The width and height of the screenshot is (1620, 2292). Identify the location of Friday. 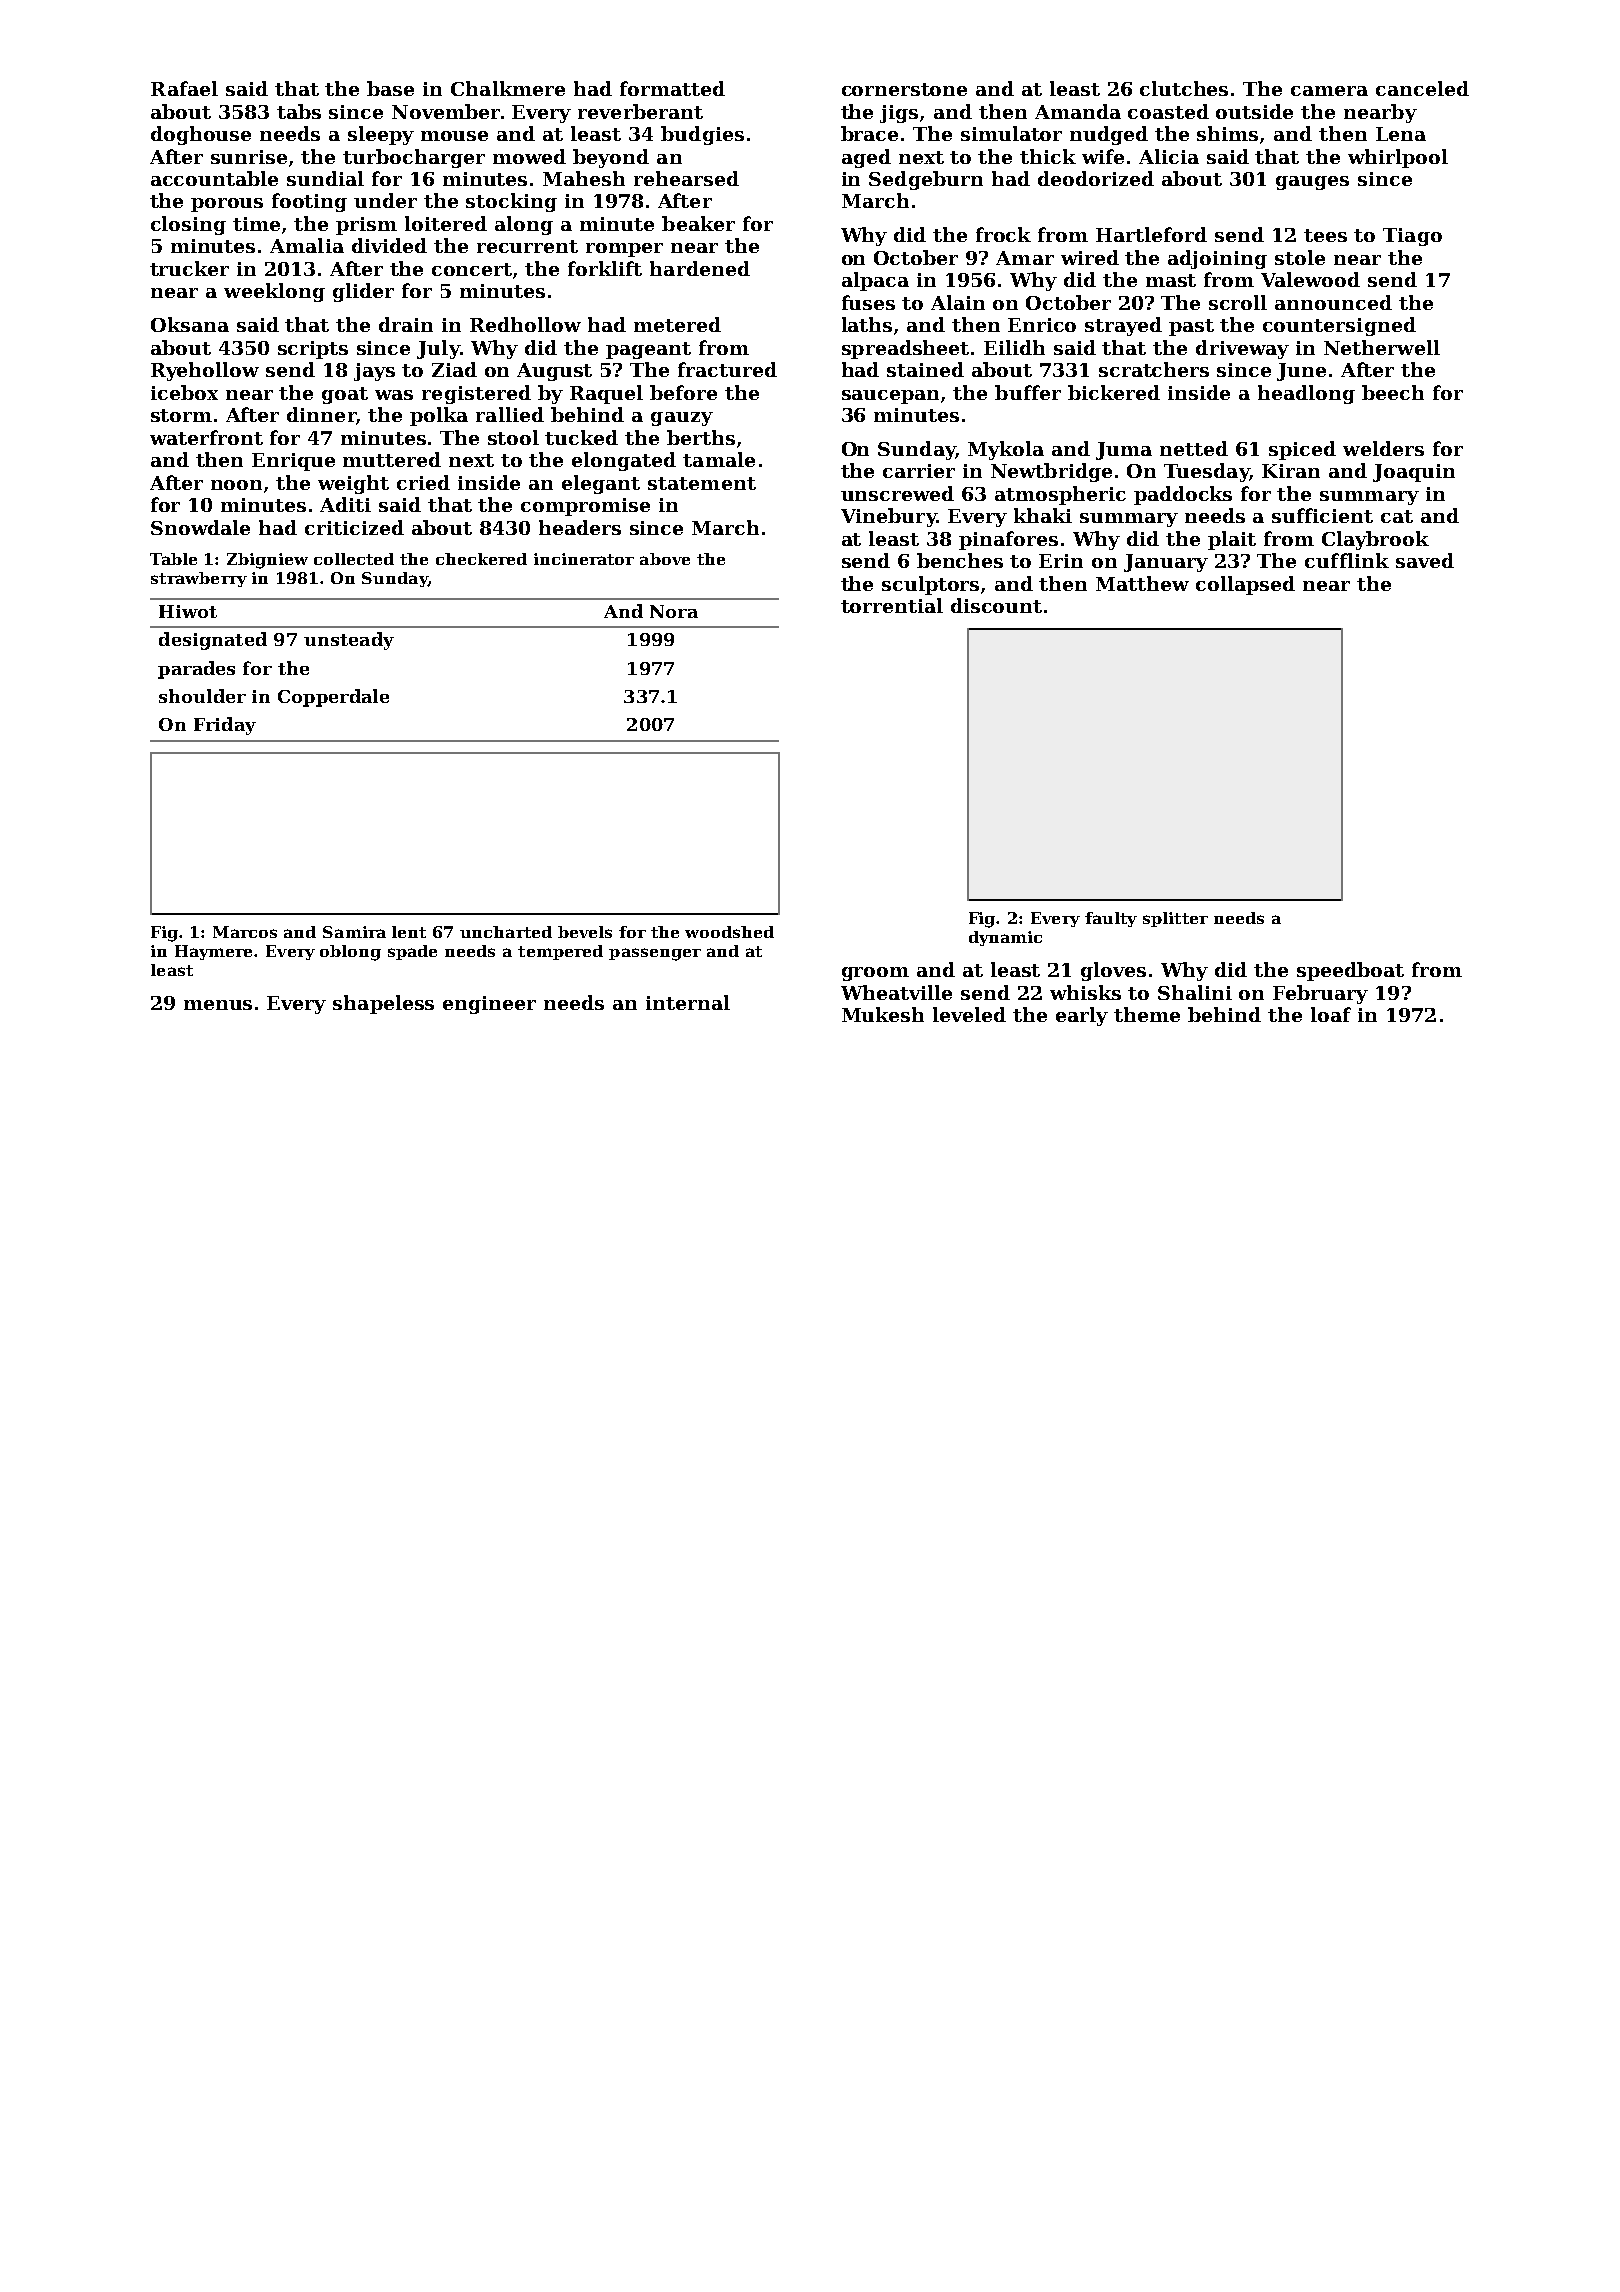
(225, 726).
